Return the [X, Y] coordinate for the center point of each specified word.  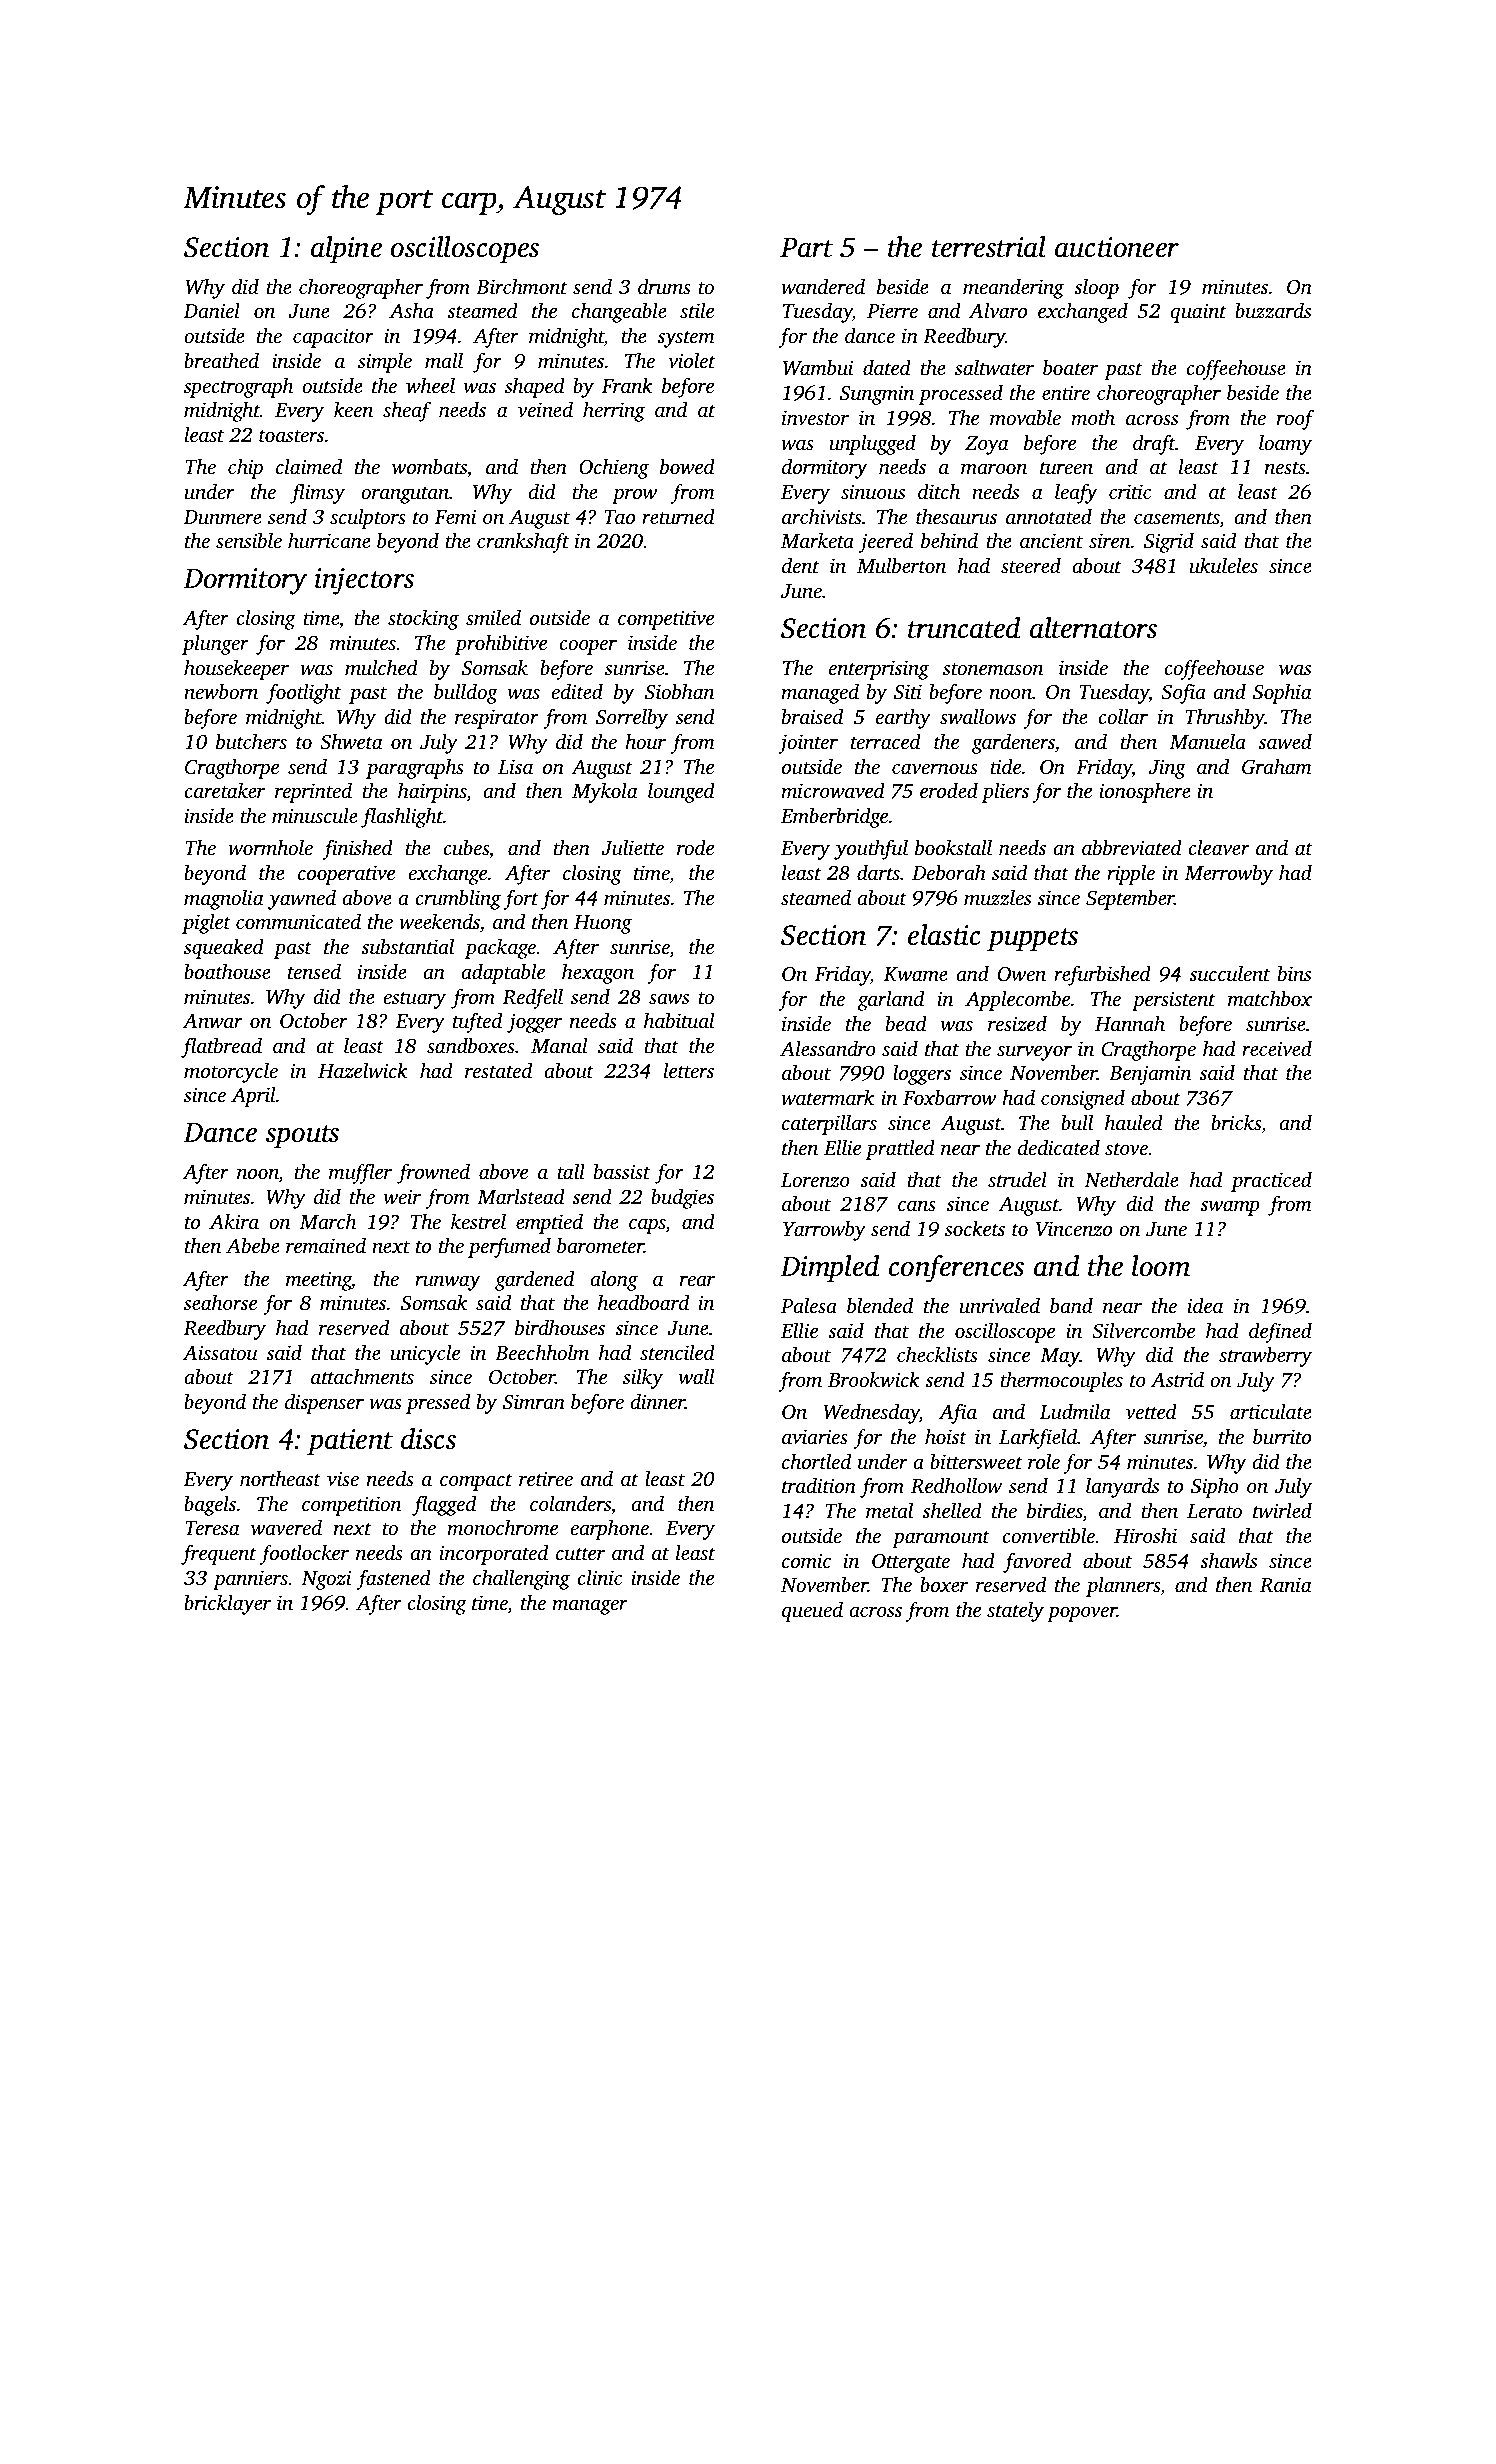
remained [326, 1245]
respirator [497, 719]
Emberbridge [834, 817]
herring [614, 411]
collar [1123, 716]
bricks [1236, 1122]
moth [1093, 417]
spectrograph [238, 387]
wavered [286, 1527]
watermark [827, 1097]
